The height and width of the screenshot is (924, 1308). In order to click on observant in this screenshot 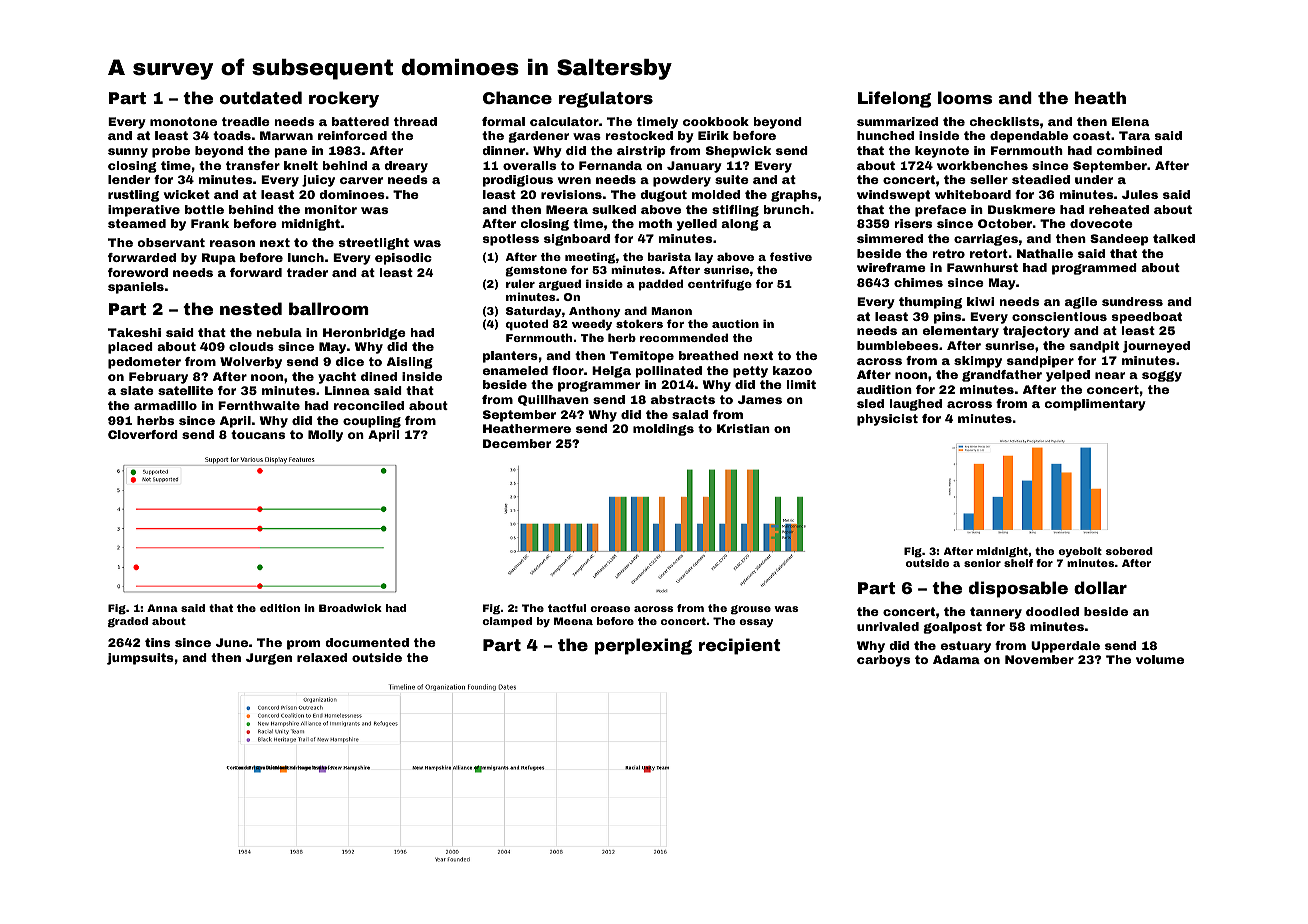, I will do `click(171, 242)`.
